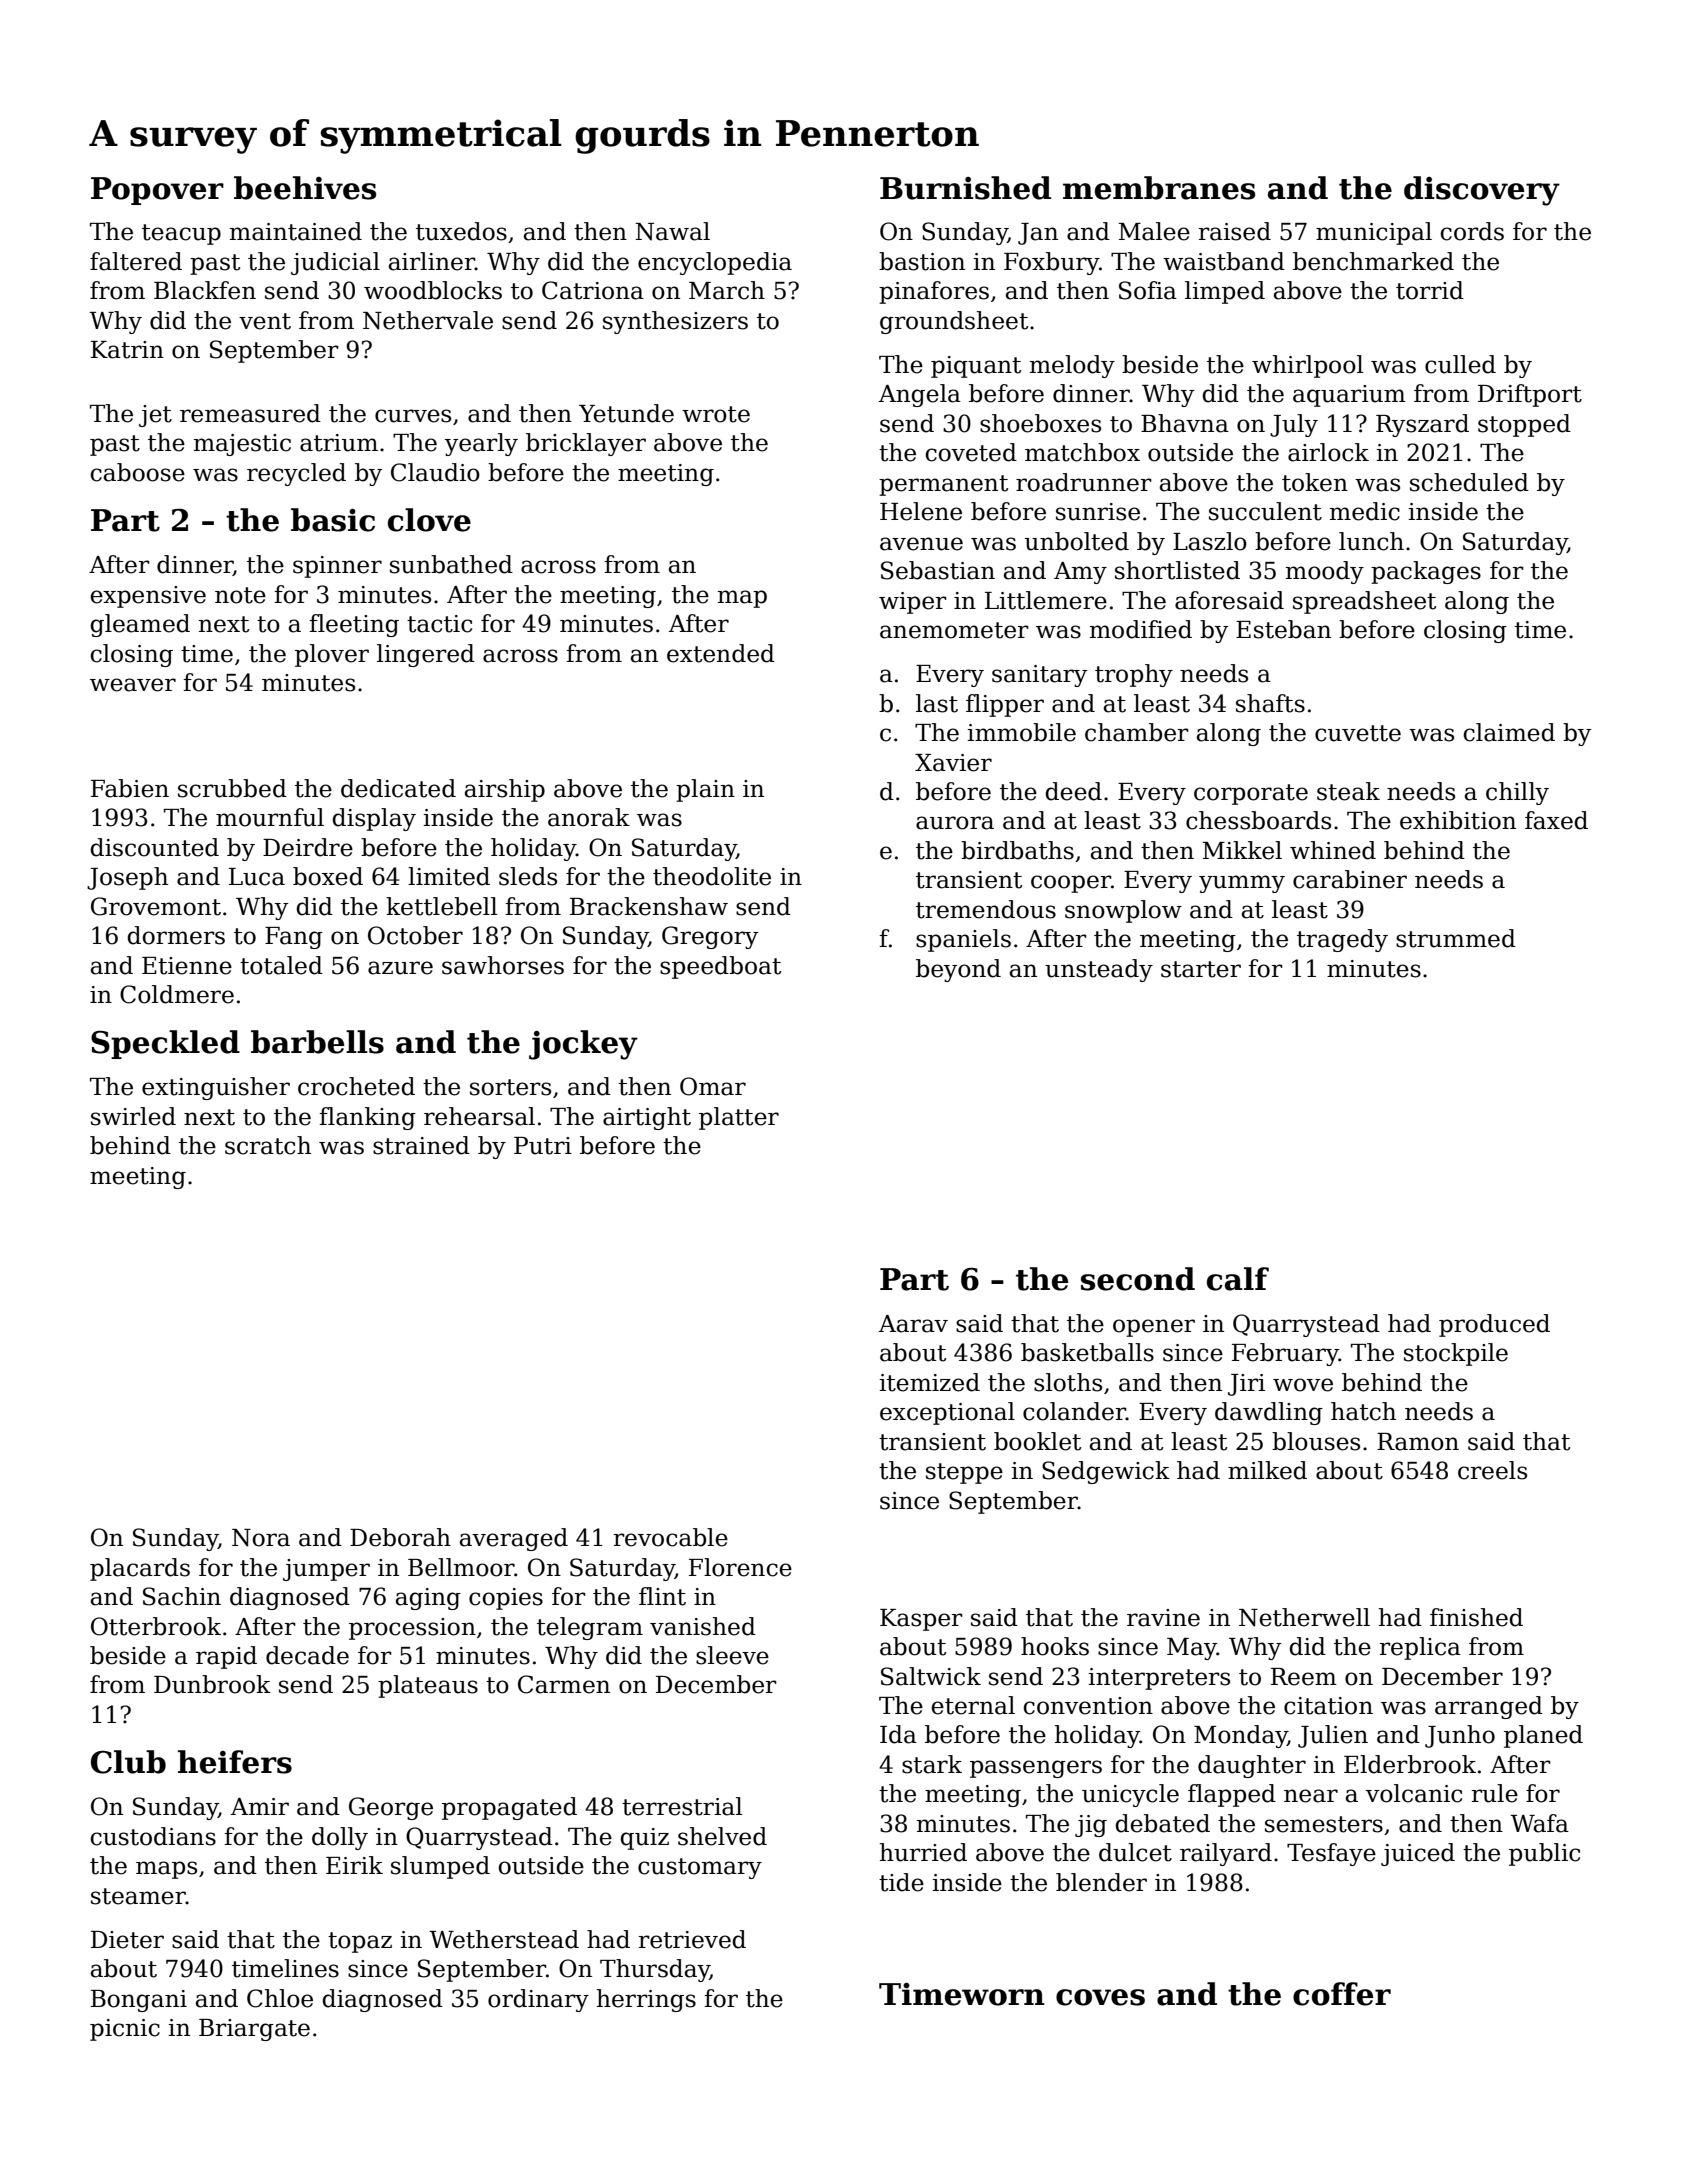  What do you see at coordinates (1373, 261) in the document?
I see `benchmarked` at bounding box center [1373, 261].
